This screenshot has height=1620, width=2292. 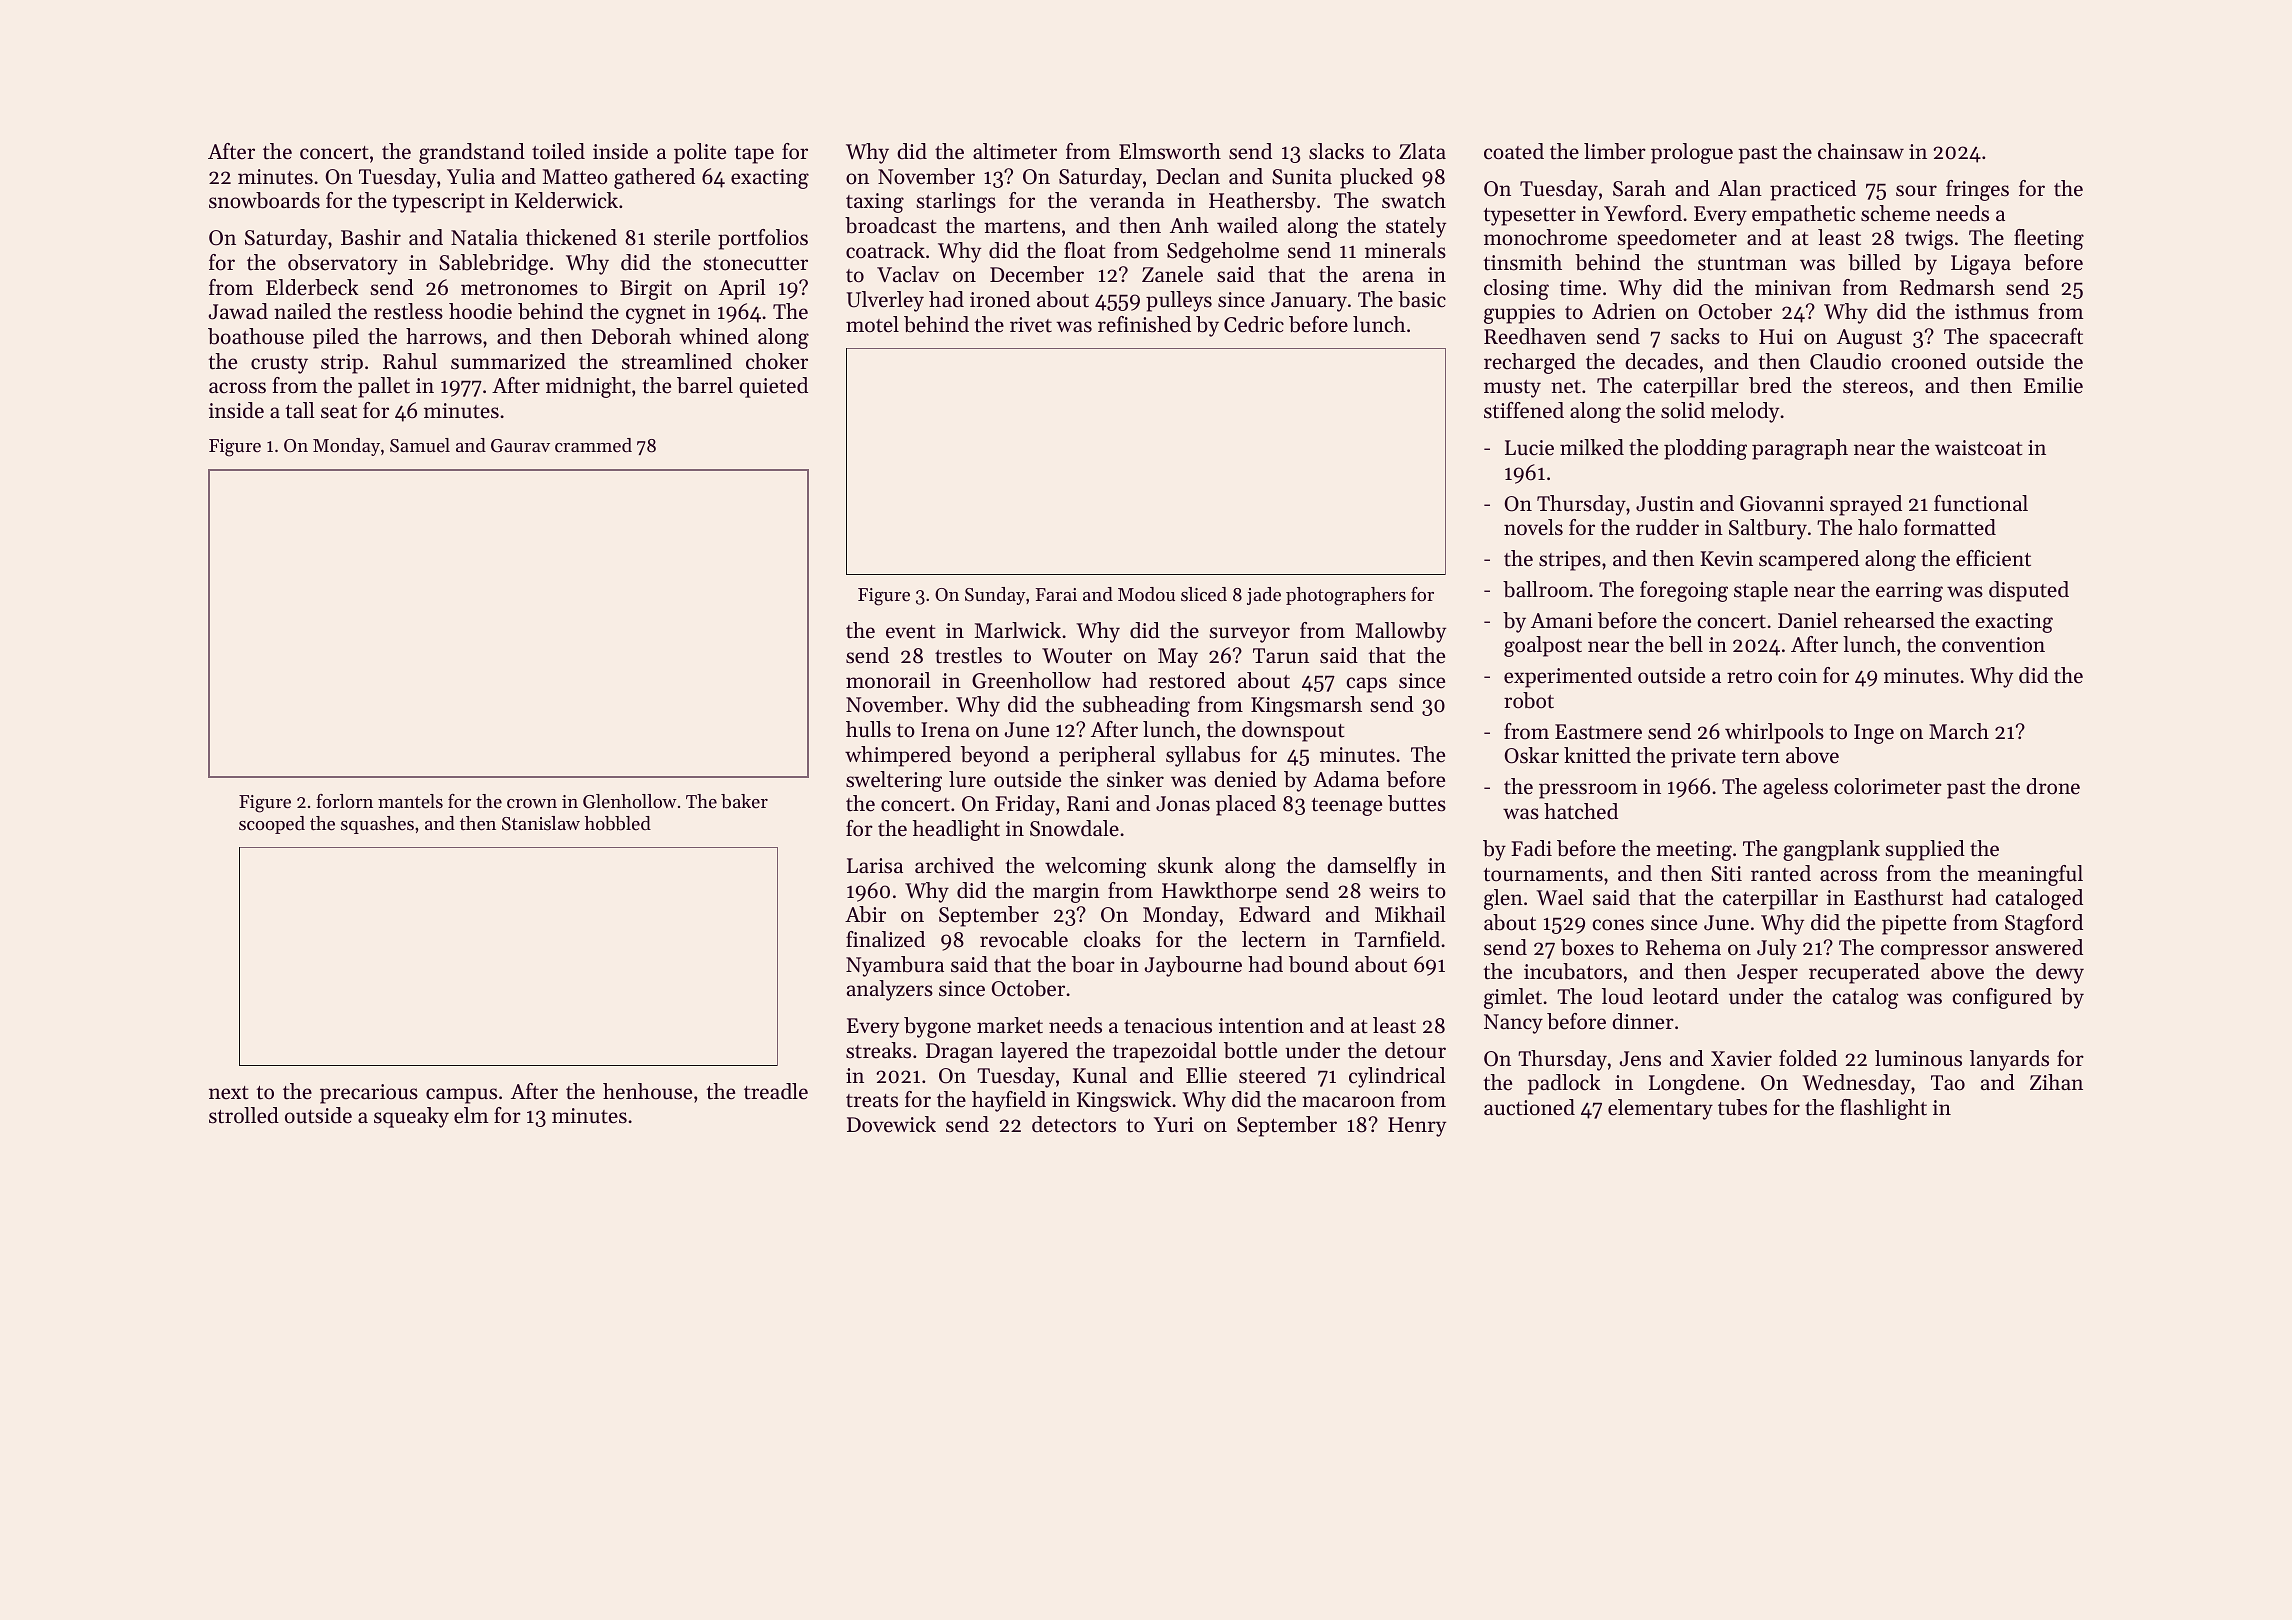 What do you see at coordinates (1749, 677) in the screenshot?
I see `retro` at bounding box center [1749, 677].
